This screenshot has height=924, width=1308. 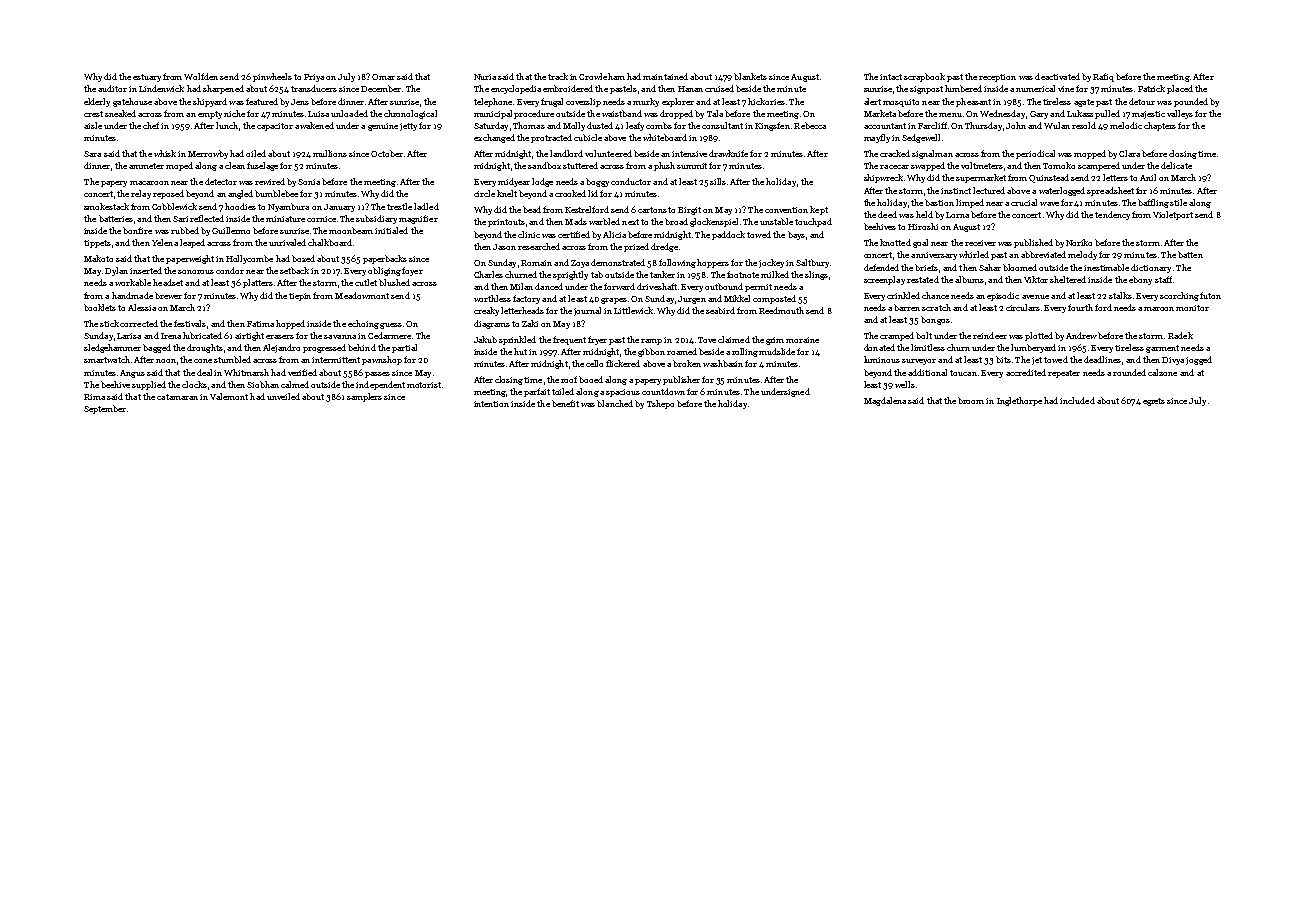 I want to click on spacious, so click(x=623, y=393).
